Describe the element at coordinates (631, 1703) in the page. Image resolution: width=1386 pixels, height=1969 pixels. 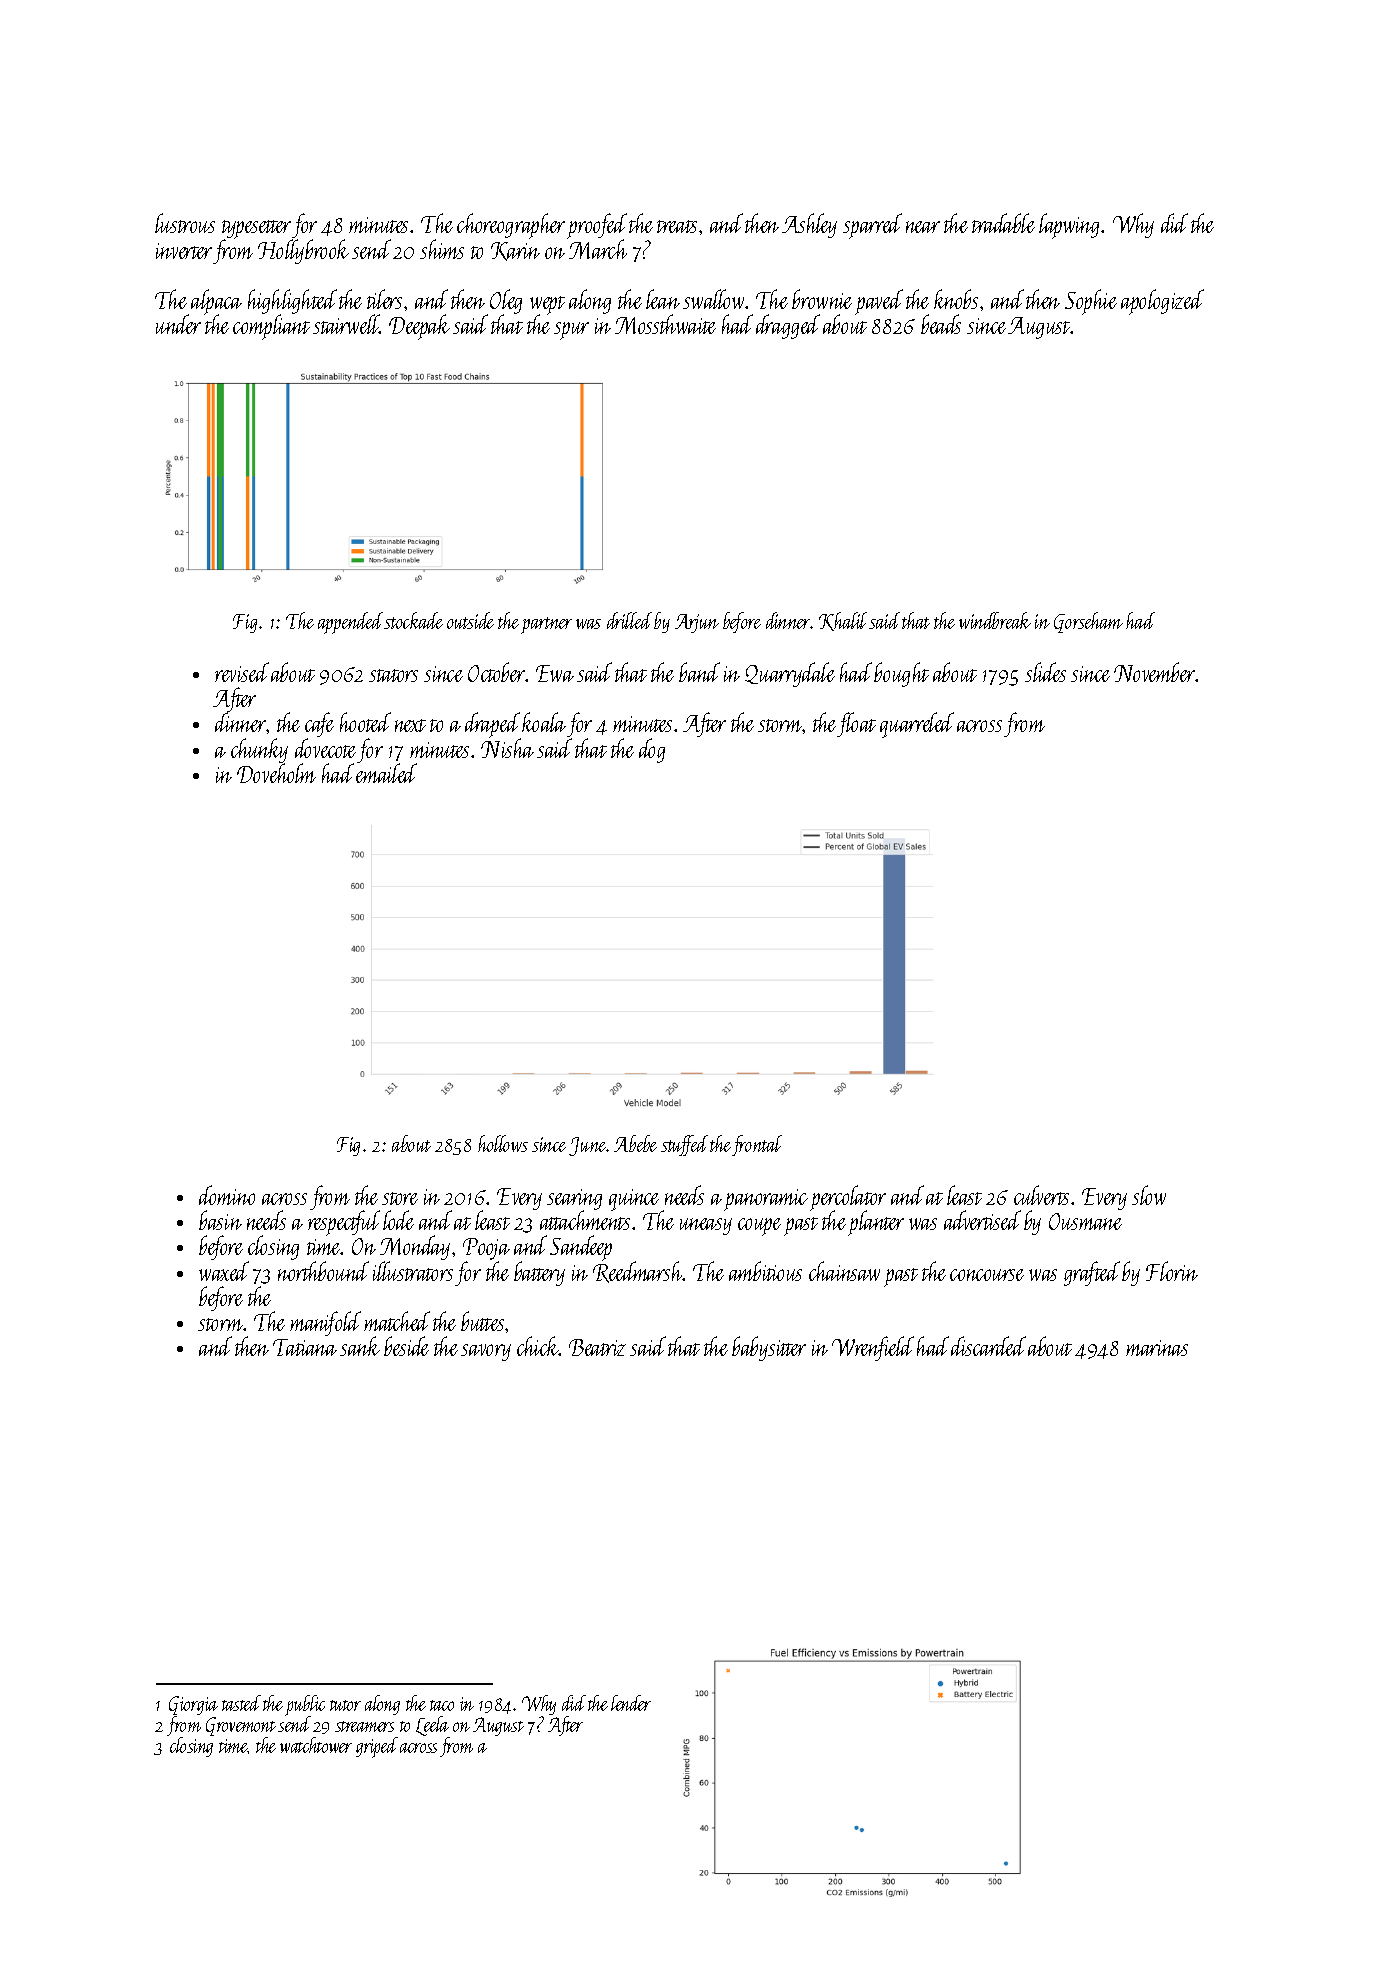
I see `lender` at that location.
